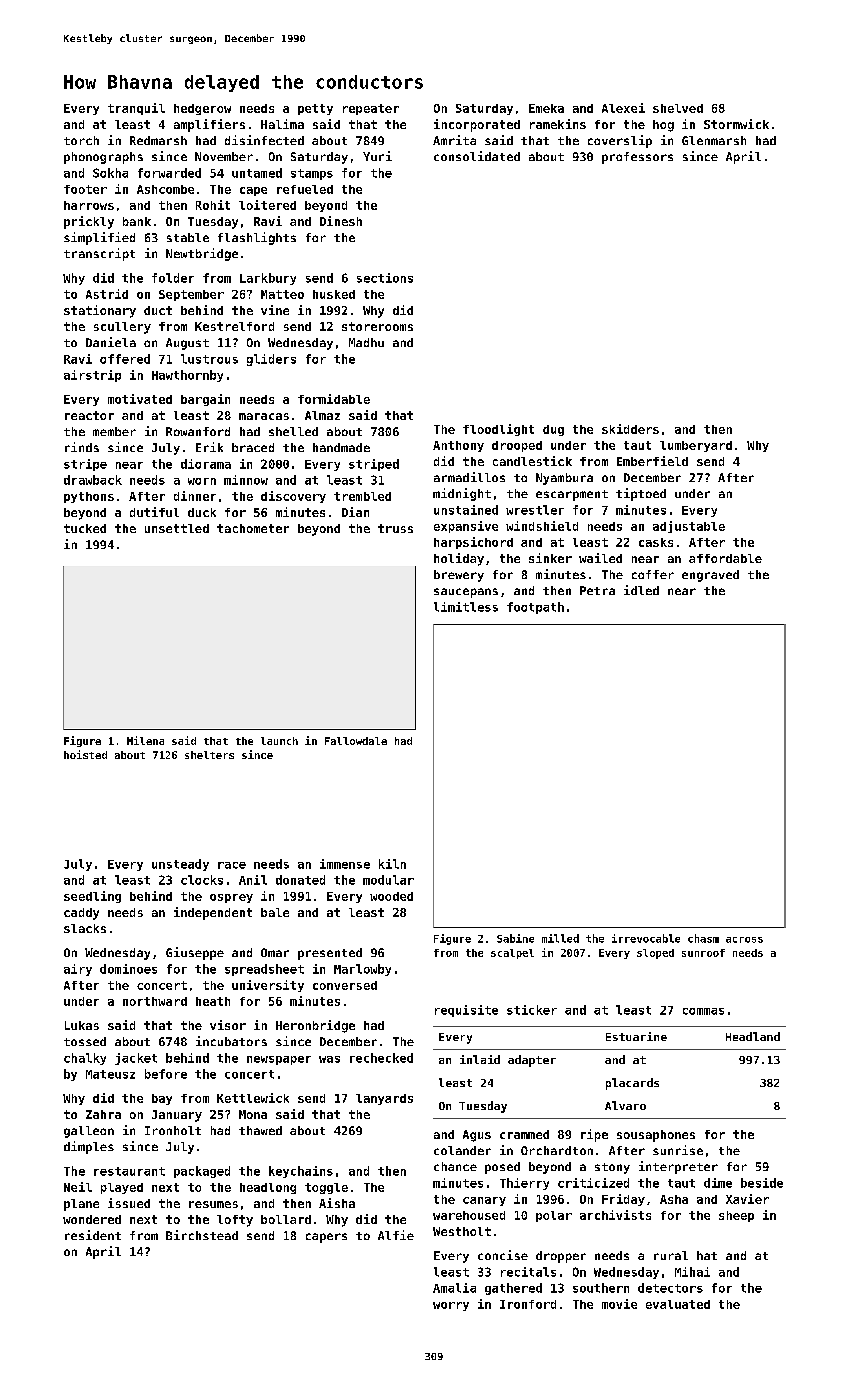 This document has width=849, height=1400. What do you see at coordinates (85, 754) in the document?
I see `hoisted` at bounding box center [85, 754].
